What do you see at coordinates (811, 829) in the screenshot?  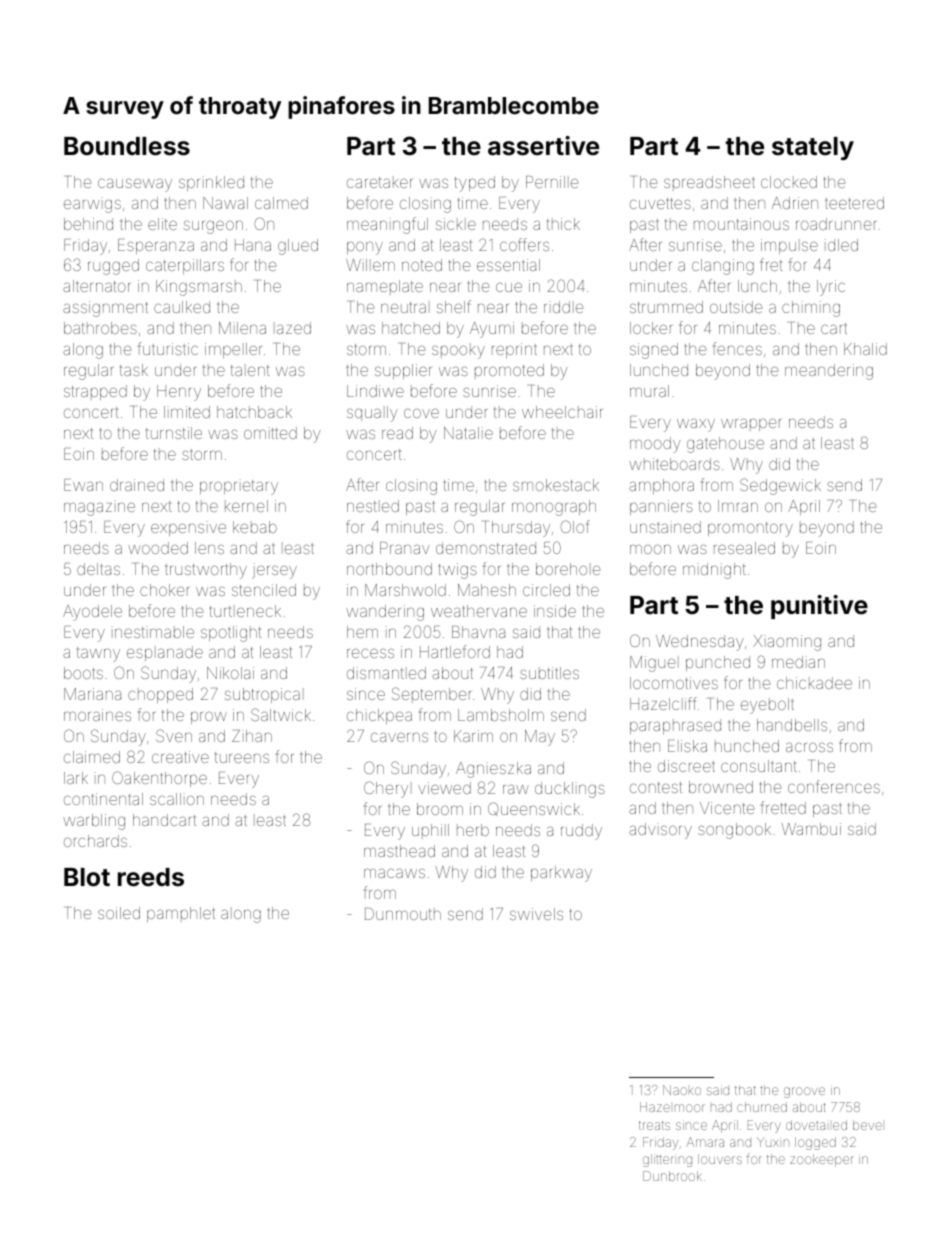 I see `Wambui` at bounding box center [811, 829].
